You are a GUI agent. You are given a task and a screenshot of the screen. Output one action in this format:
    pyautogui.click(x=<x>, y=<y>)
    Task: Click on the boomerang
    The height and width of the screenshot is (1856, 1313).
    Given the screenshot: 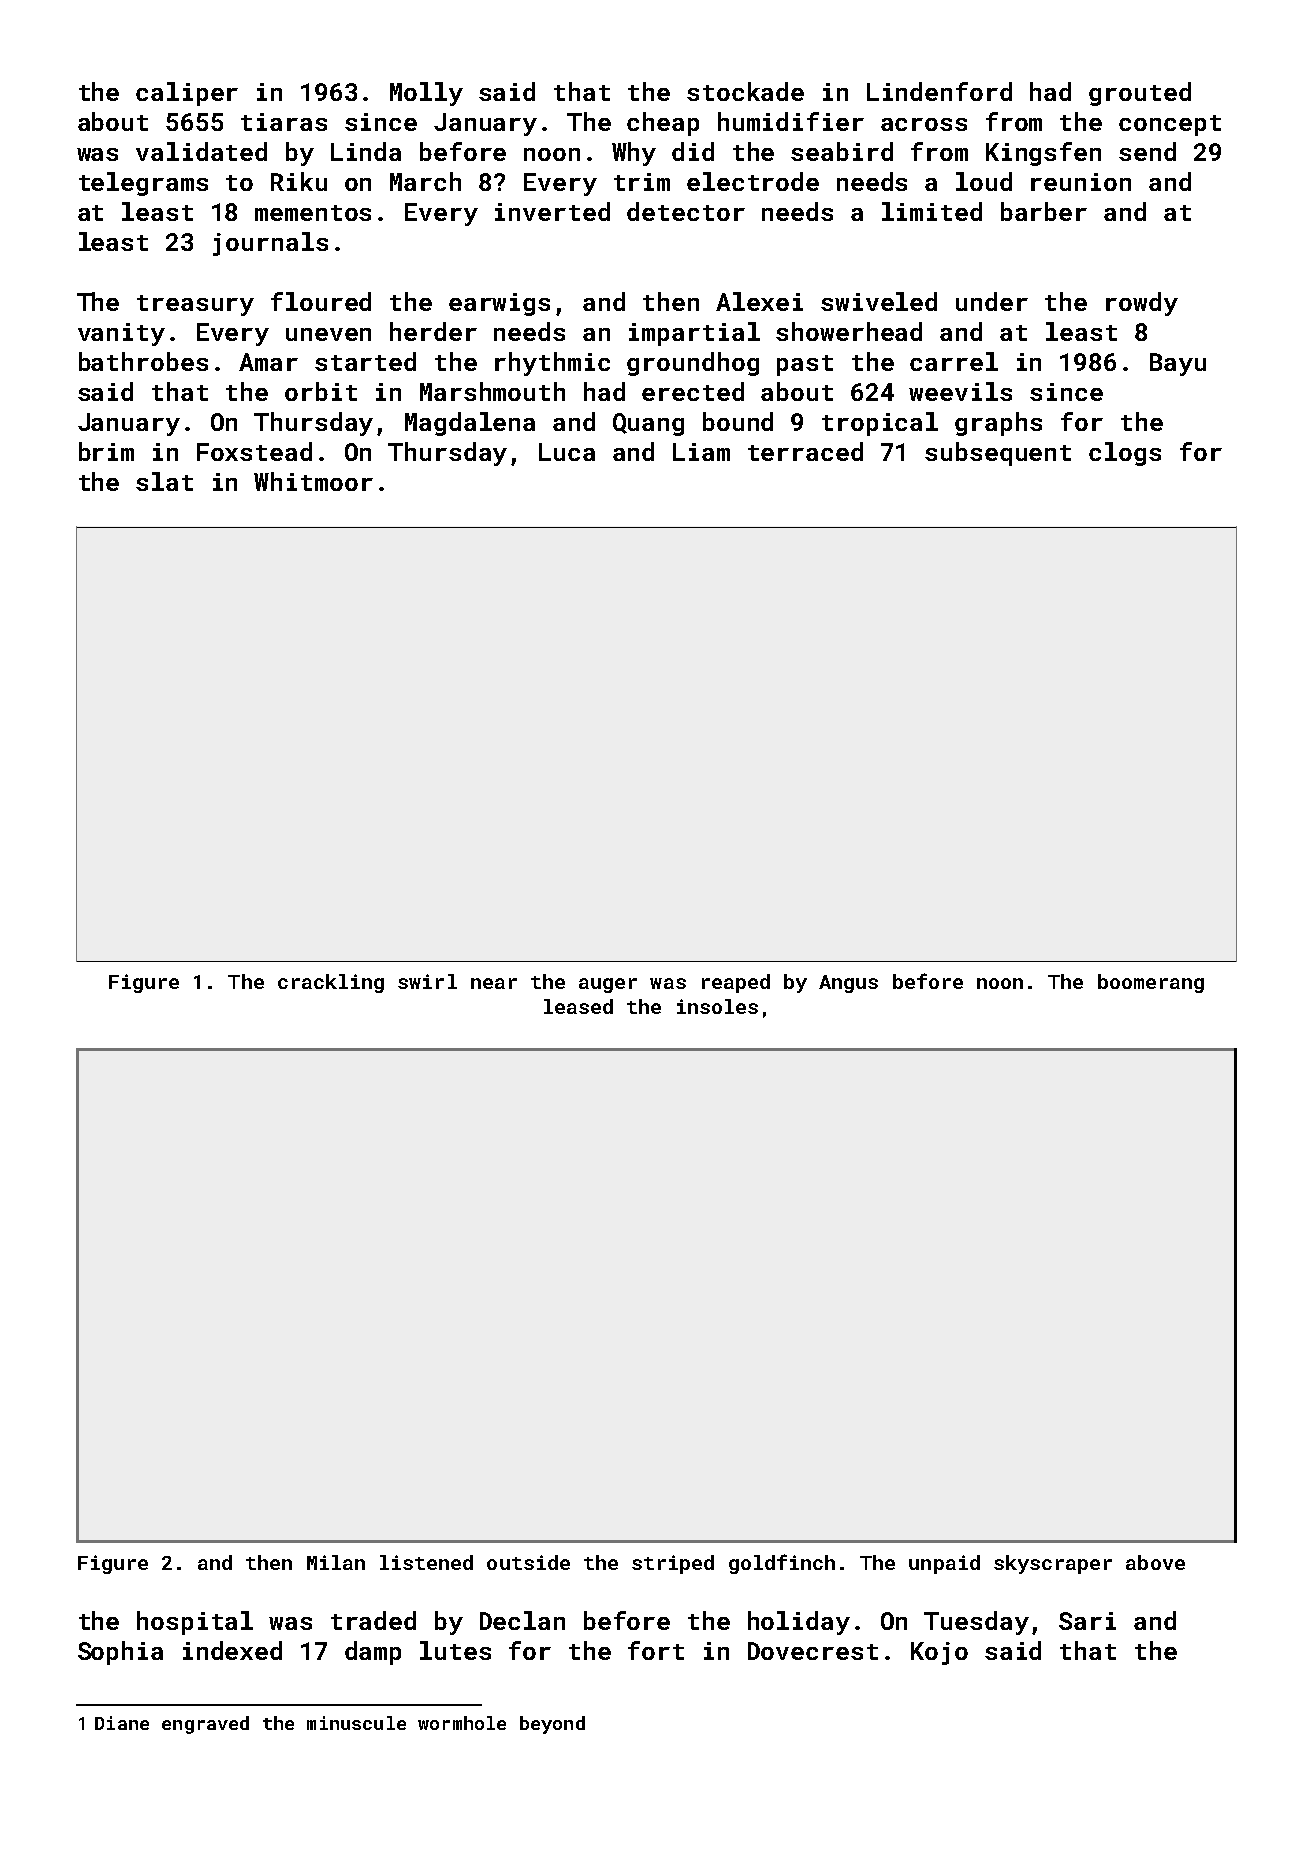 What is the action you would take?
    pyautogui.click(x=1151, y=983)
